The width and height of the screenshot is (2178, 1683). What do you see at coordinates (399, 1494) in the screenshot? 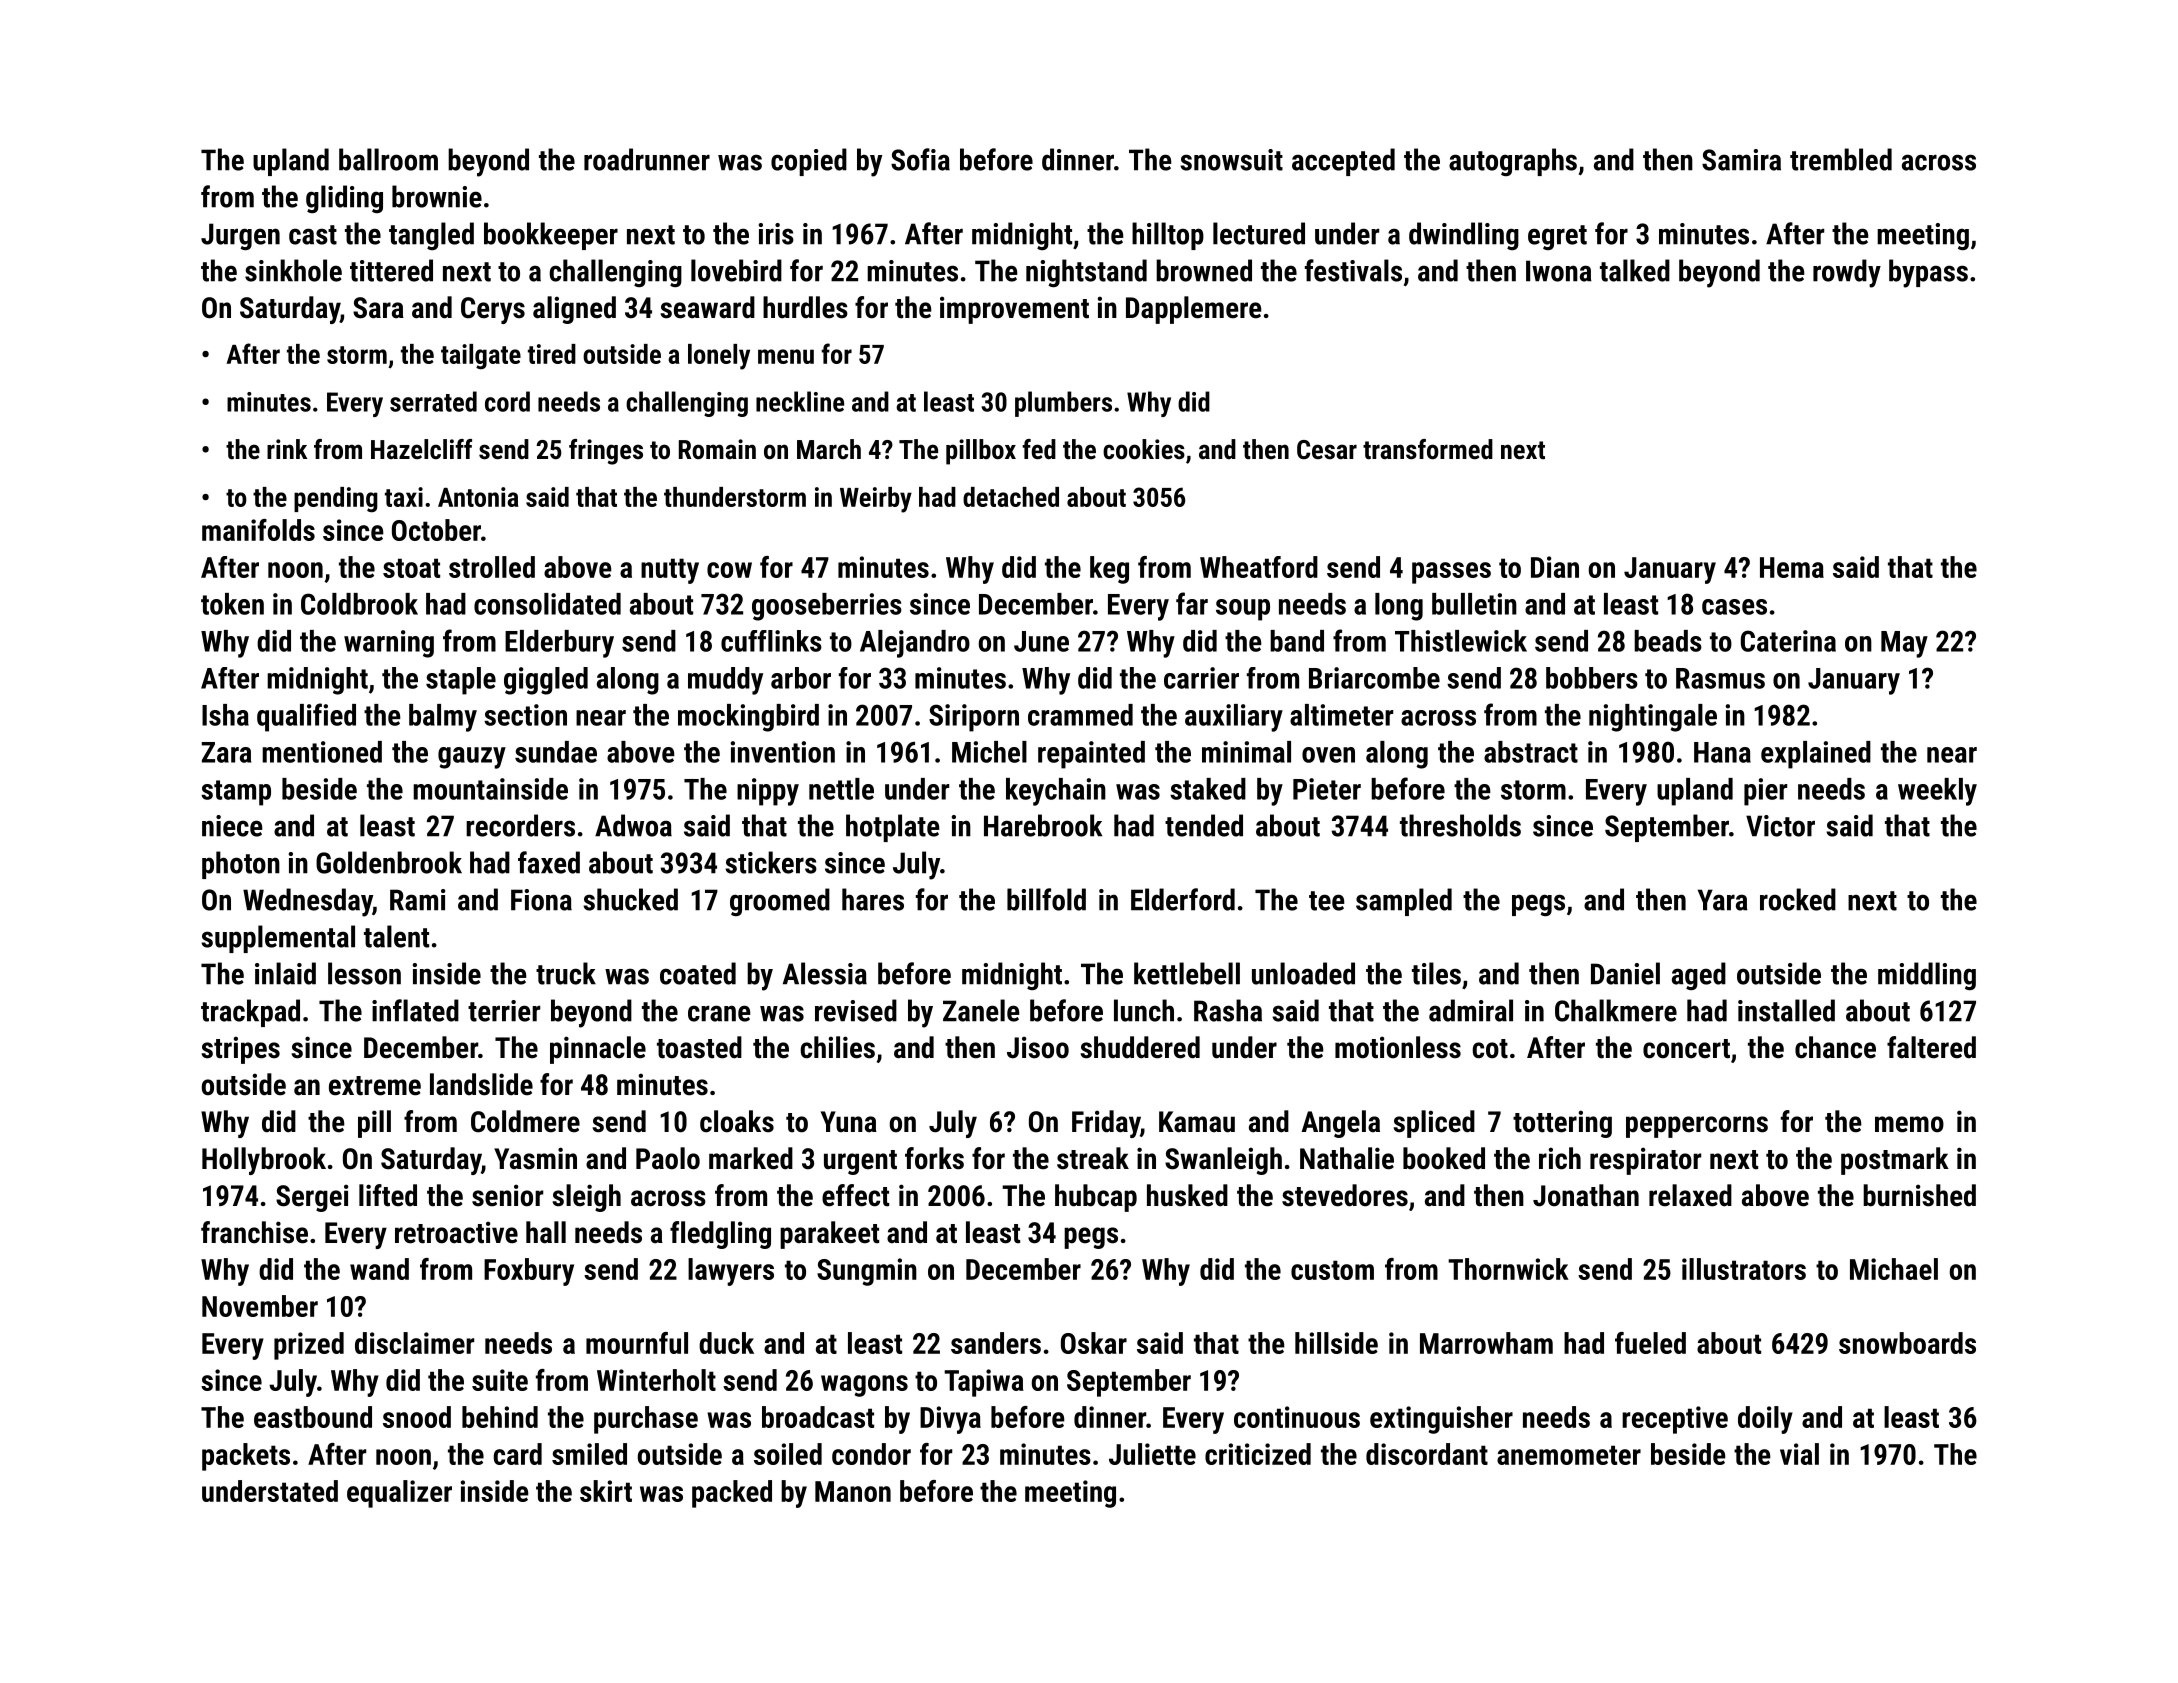
I see `equalizer` at bounding box center [399, 1494].
